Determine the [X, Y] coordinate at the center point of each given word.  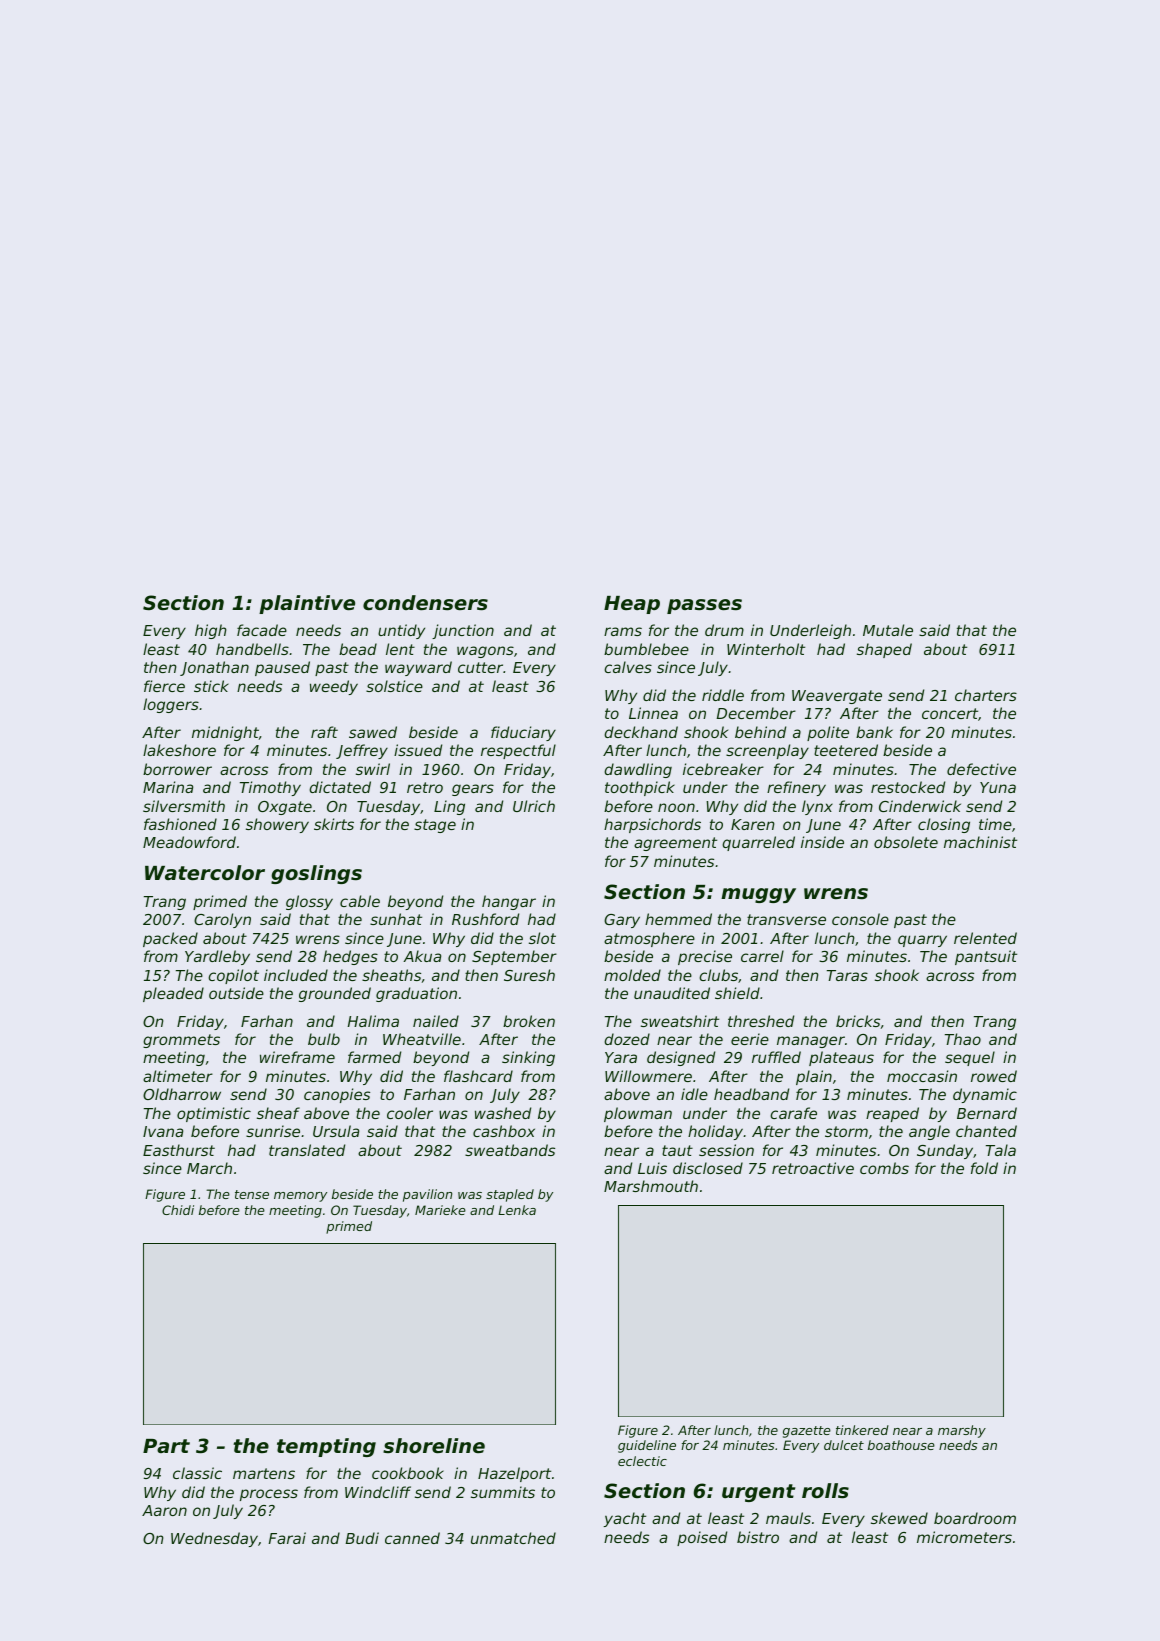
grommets [181, 1041]
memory [300, 1197]
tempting [326, 1447]
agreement [675, 844]
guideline [647, 1446]
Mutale [888, 630]
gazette [807, 1432]
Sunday [945, 1151]
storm [846, 1131]
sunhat [396, 919]
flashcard [478, 1076]
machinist [980, 842]
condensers [425, 603]
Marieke [440, 1210]
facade [262, 630]
